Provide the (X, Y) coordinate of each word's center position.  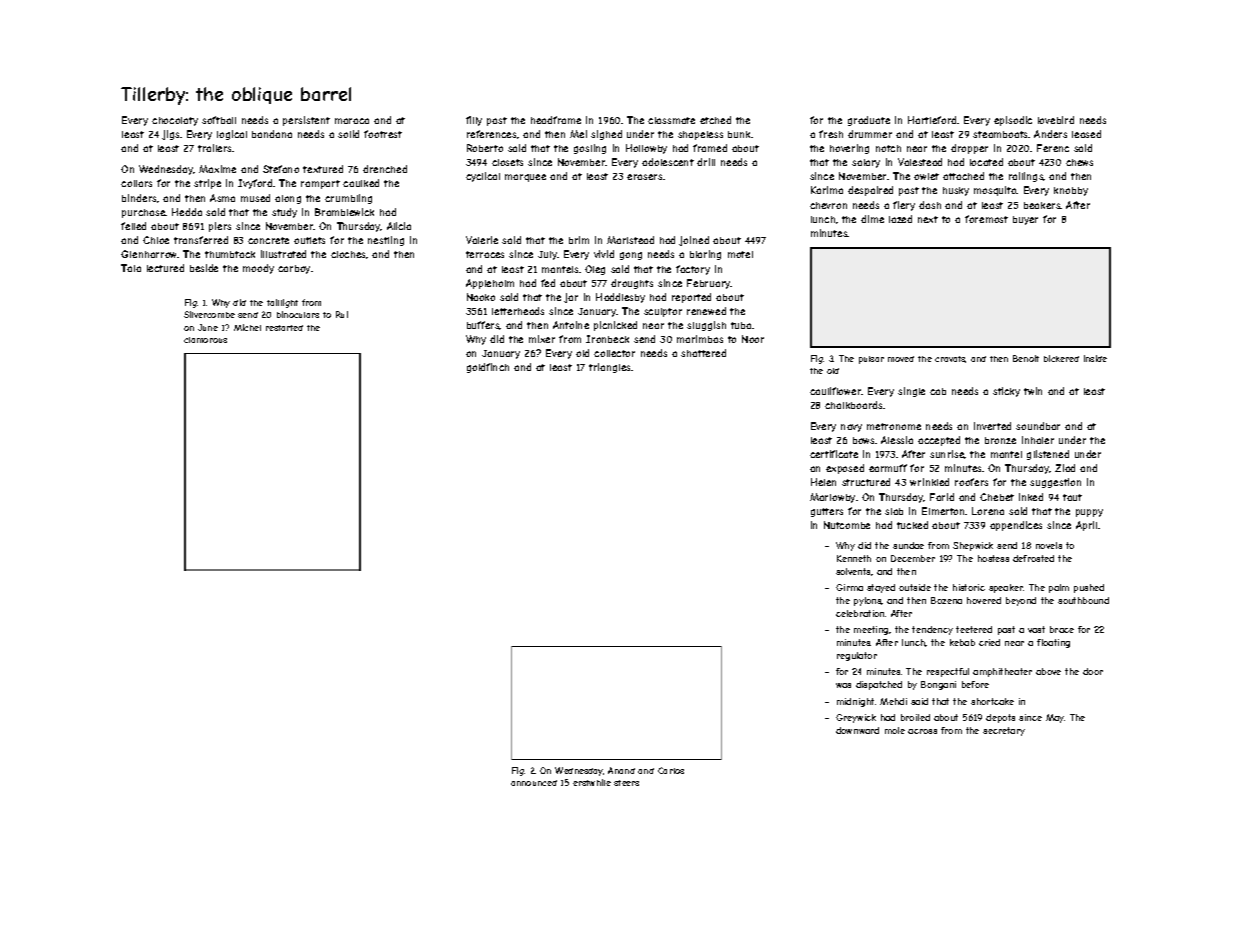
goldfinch (488, 368)
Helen (823, 482)
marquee (525, 178)
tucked (912, 525)
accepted (939, 441)
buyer (1025, 220)
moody (258, 269)
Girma (849, 587)
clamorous (205, 340)
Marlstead (630, 240)
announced (534, 783)
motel (740, 254)
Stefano (281, 169)
